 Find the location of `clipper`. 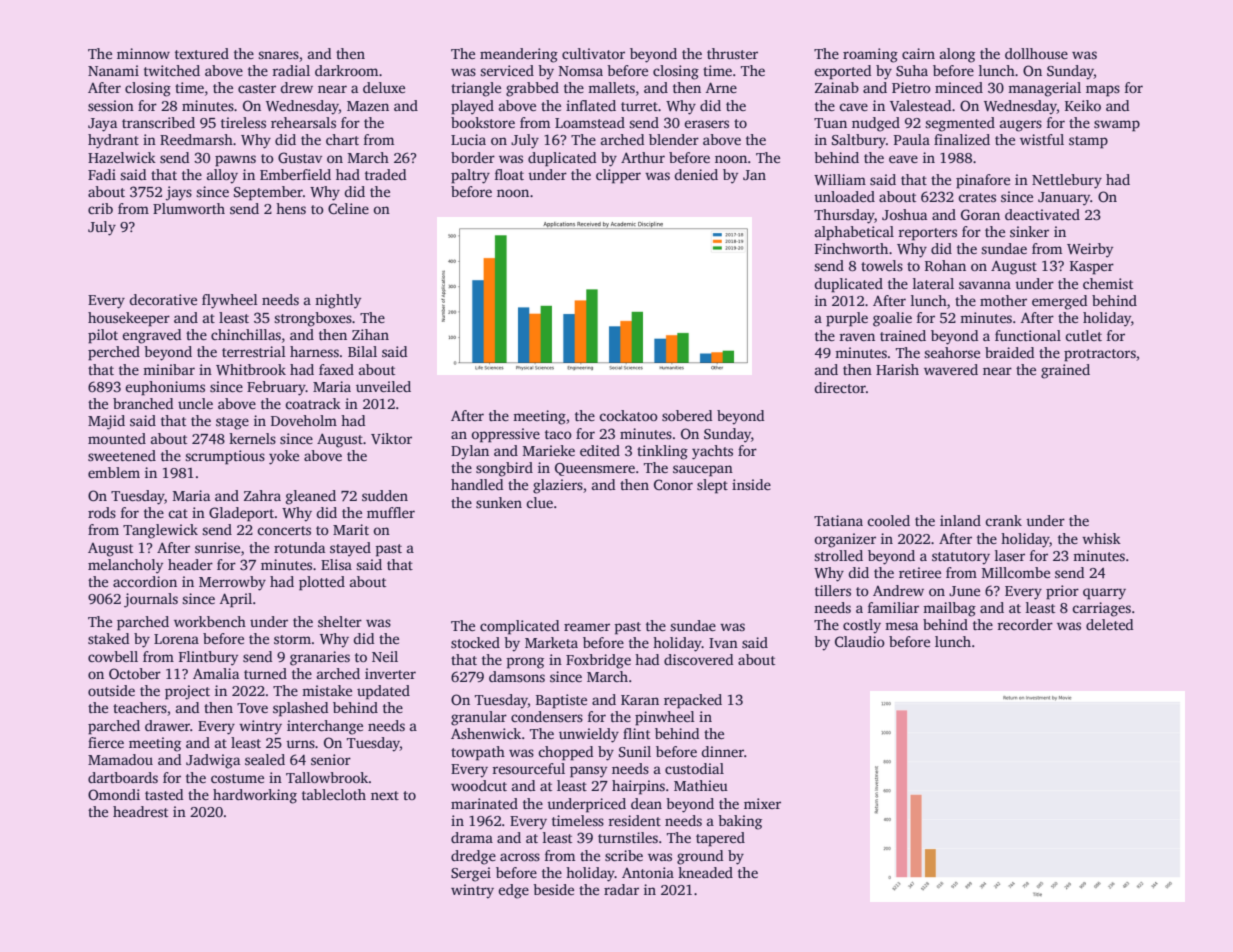

clipper is located at coordinates (618, 176).
